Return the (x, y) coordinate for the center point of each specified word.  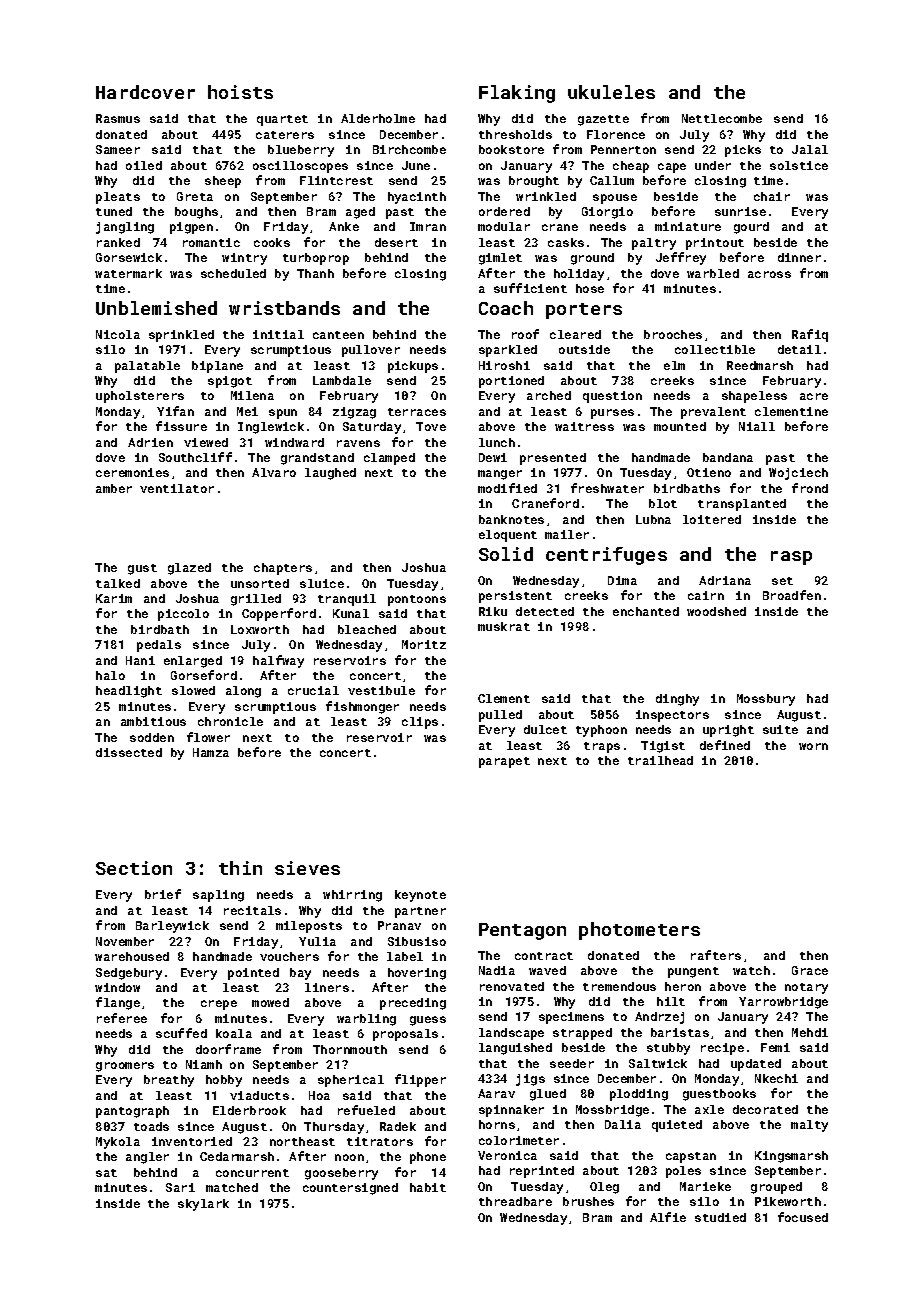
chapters (283, 569)
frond (810, 488)
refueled (366, 1110)
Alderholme (378, 118)
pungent (693, 972)
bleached (367, 629)
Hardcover (145, 92)
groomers (125, 1067)
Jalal (810, 149)
